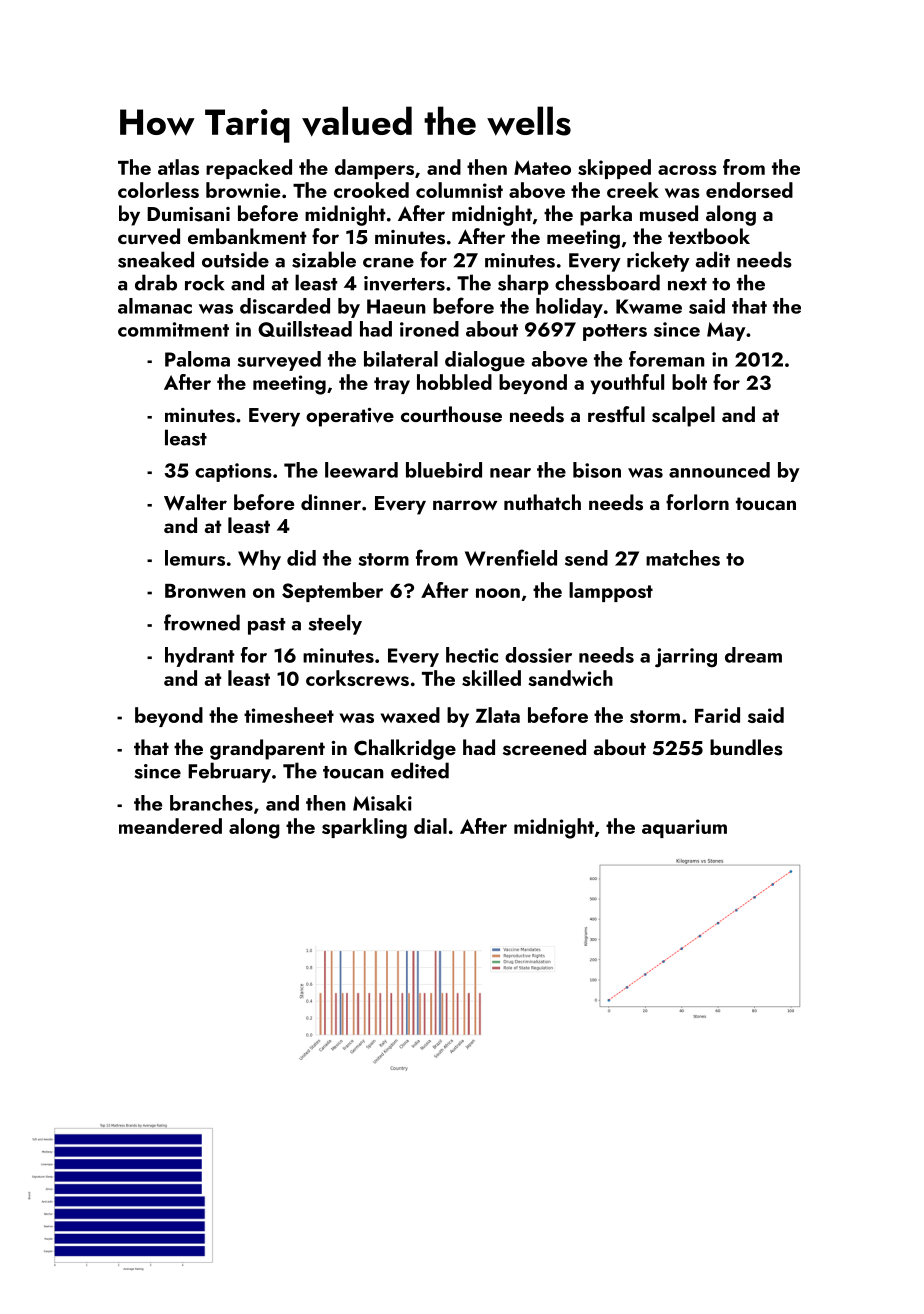 This screenshot has height=1314, width=924. I want to click on foreman, so click(667, 359).
